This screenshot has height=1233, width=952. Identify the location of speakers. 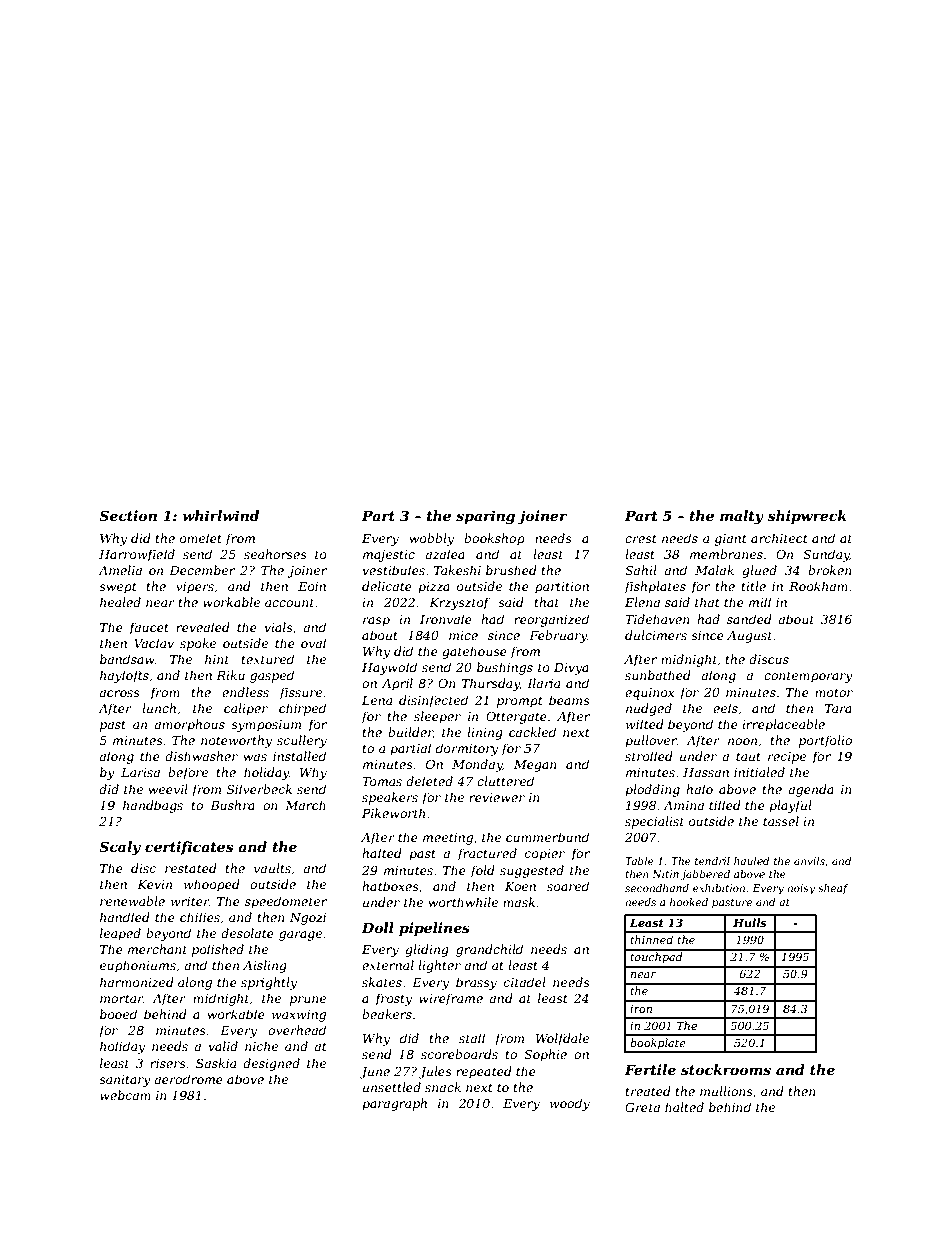
(390, 798).
